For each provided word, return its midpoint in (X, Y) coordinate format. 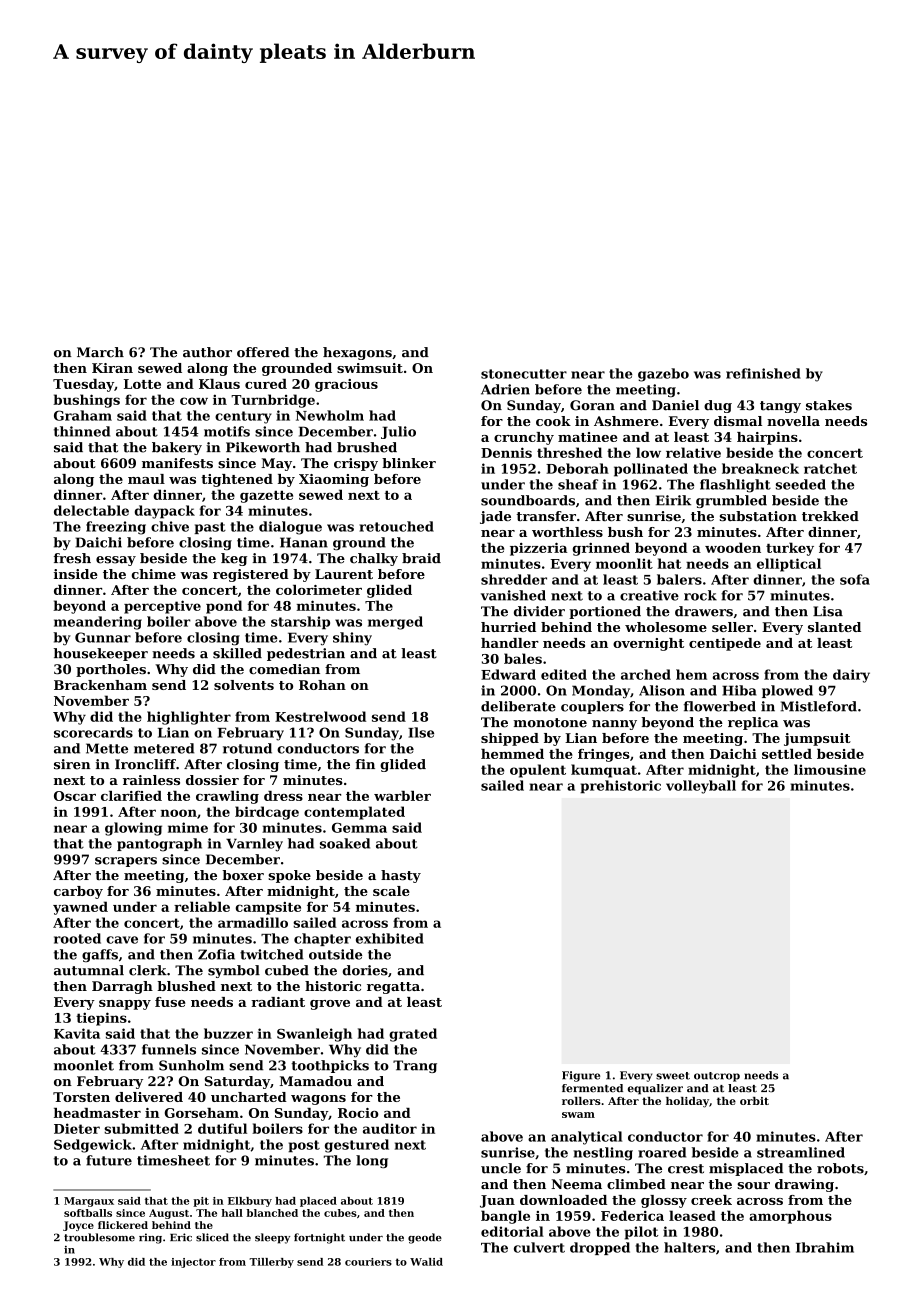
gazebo (663, 375)
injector (193, 1263)
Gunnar (103, 637)
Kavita (77, 1033)
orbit (754, 1101)
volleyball (701, 787)
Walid (426, 1262)
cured (266, 384)
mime (188, 827)
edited (564, 674)
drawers (704, 611)
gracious (346, 385)
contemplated (354, 813)
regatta (393, 988)
